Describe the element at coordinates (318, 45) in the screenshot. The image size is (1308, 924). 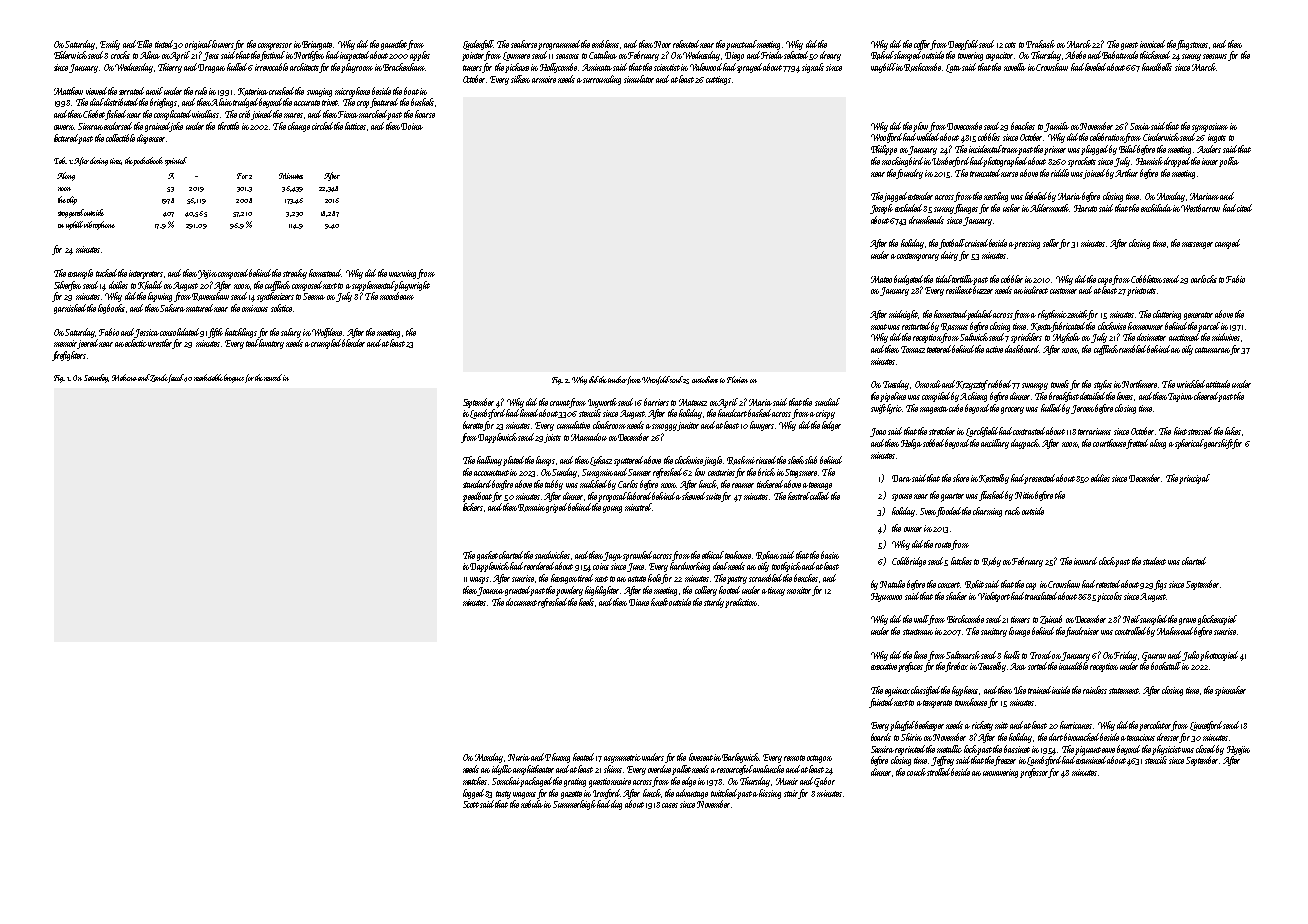
I see `Briargate` at that location.
